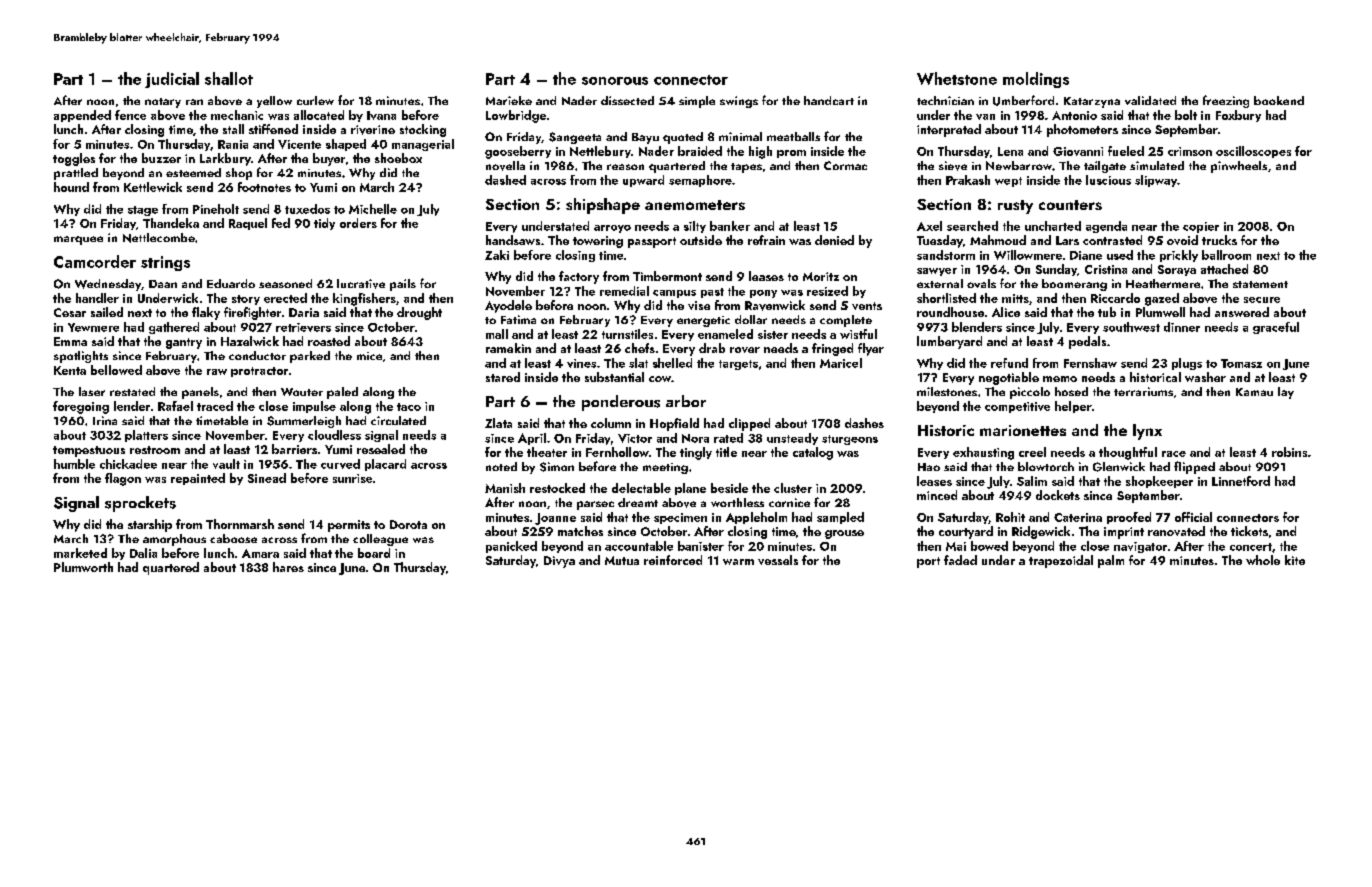  What do you see at coordinates (267, 478) in the image?
I see `Sinead` at bounding box center [267, 478].
